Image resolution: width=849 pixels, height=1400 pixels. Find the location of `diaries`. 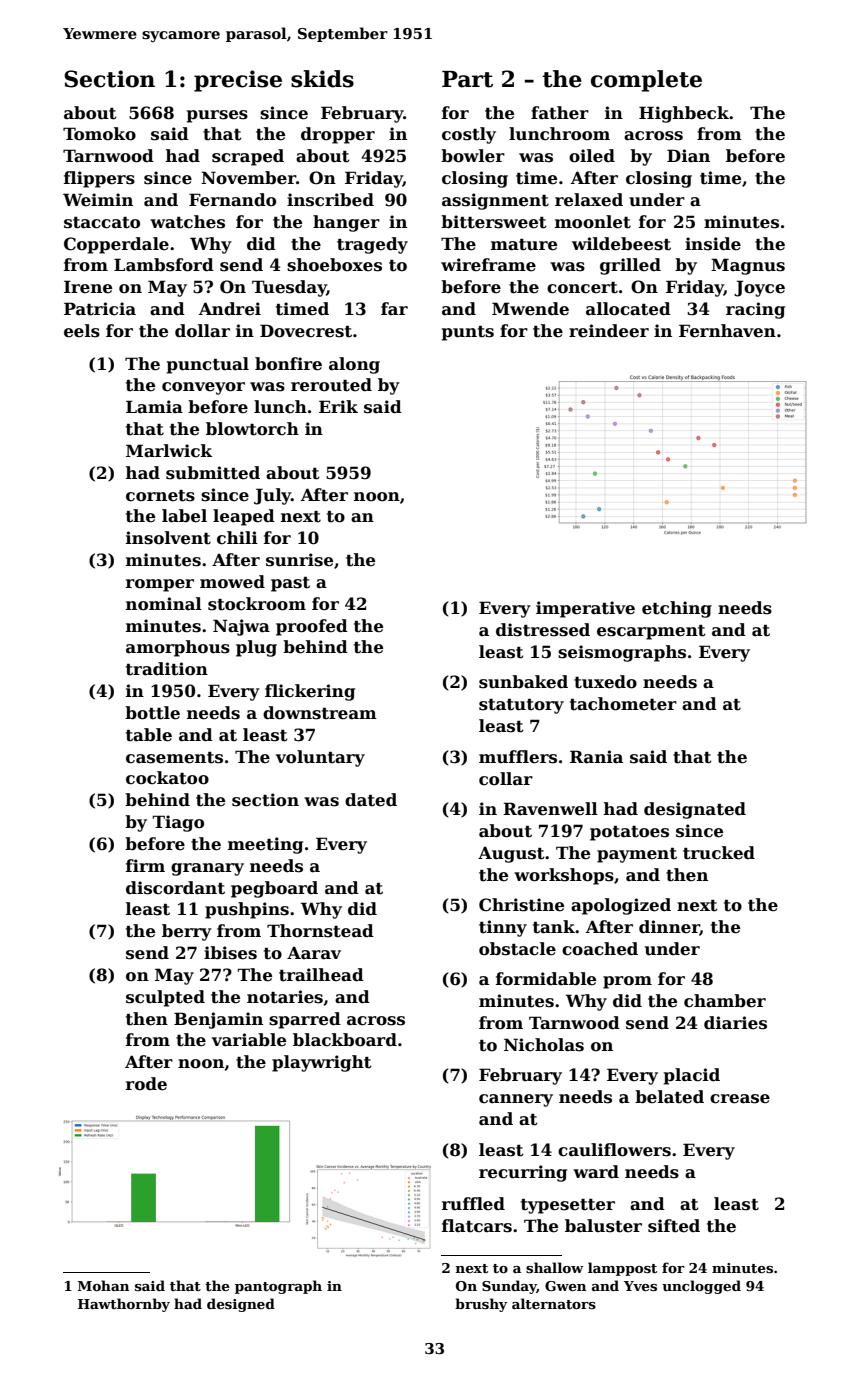

diaries is located at coordinates (735, 1023).
